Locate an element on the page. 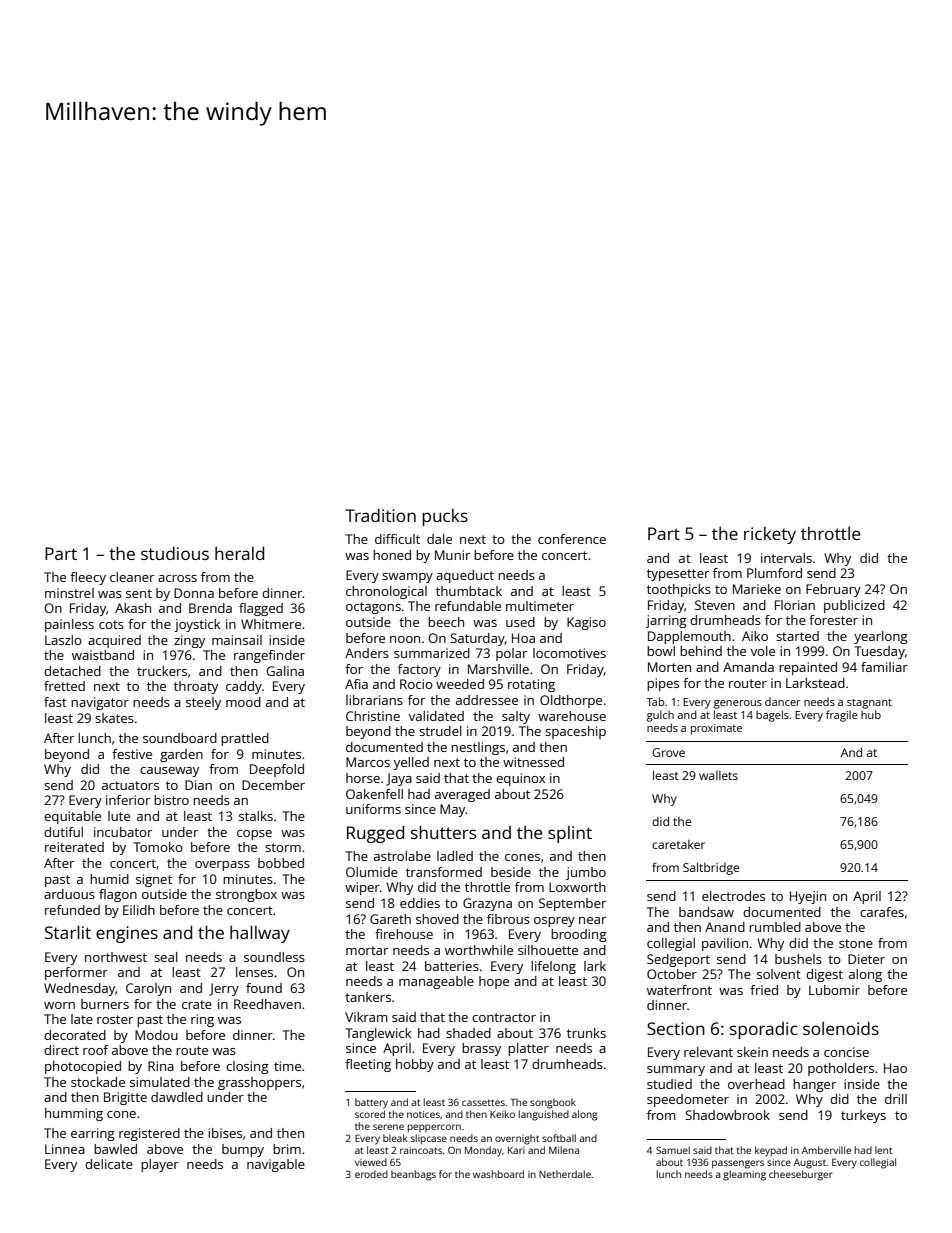 This page has height=1233, width=952. shaded is located at coordinates (468, 1033).
